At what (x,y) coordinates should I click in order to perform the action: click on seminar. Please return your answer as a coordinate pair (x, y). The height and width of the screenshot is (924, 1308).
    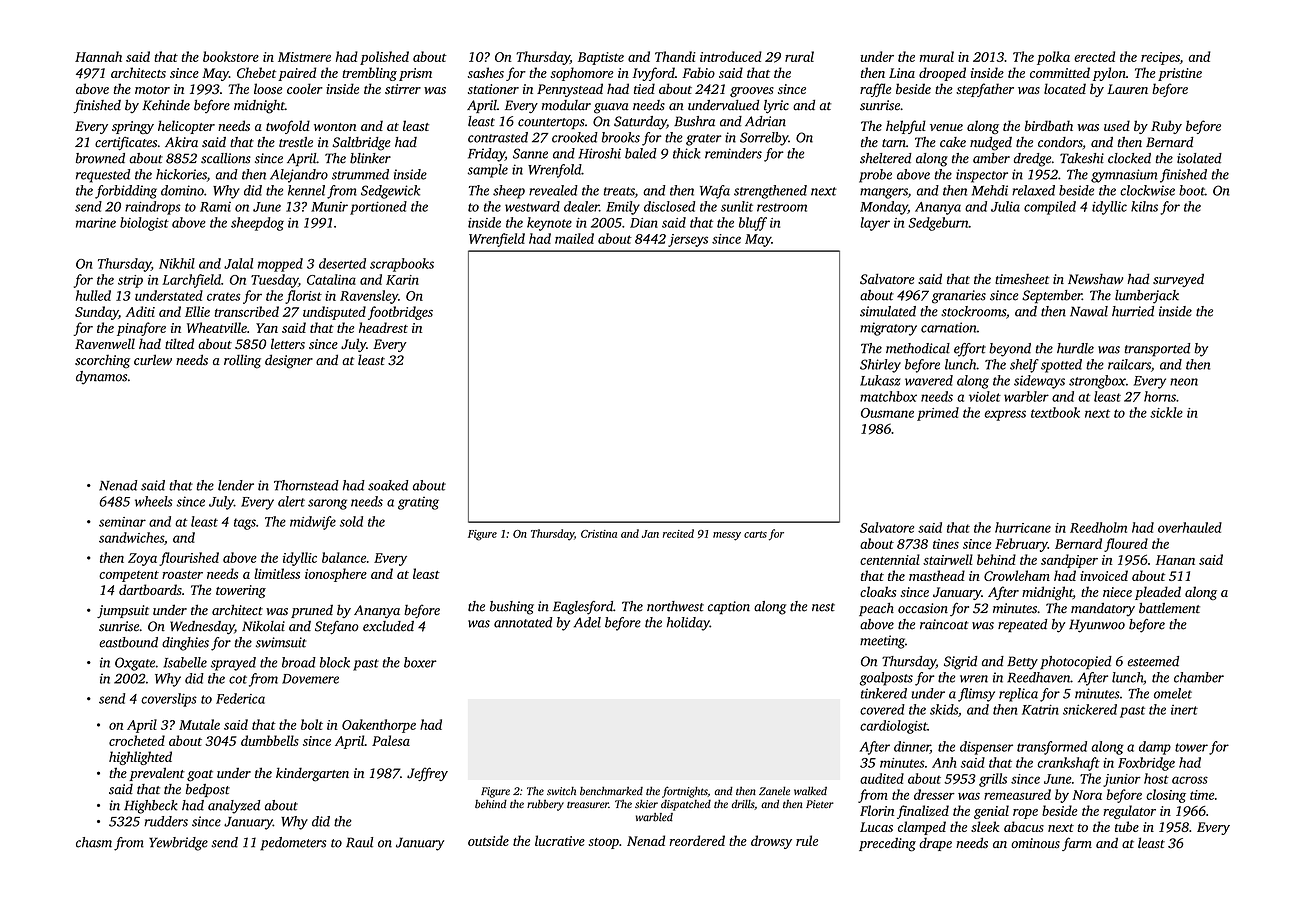
    Looking at the image, I should click on (122, 522).
